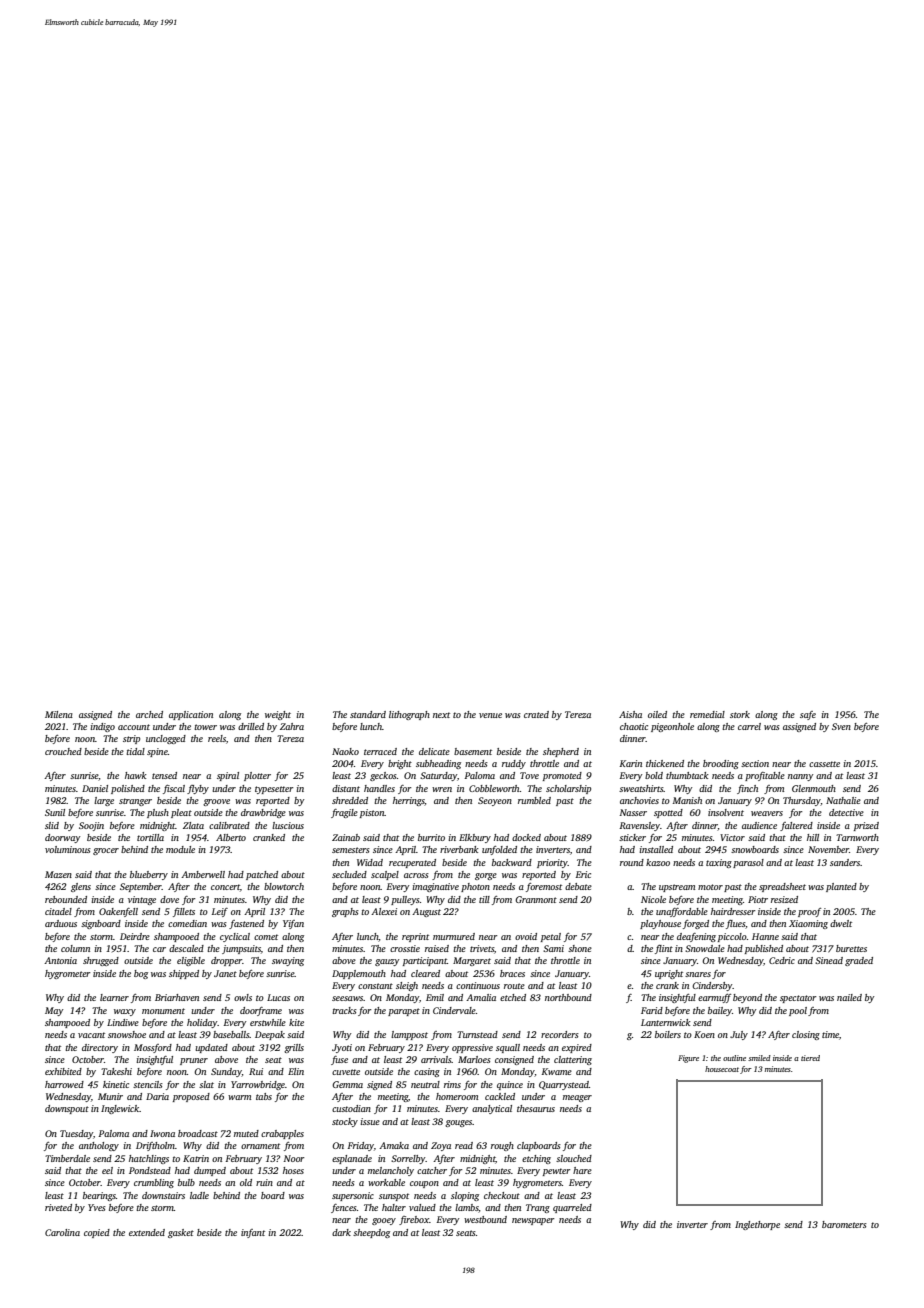  What do you see at coordinates (149, 714) in the document?
I see `arched` at bounding box center [149, 714].
